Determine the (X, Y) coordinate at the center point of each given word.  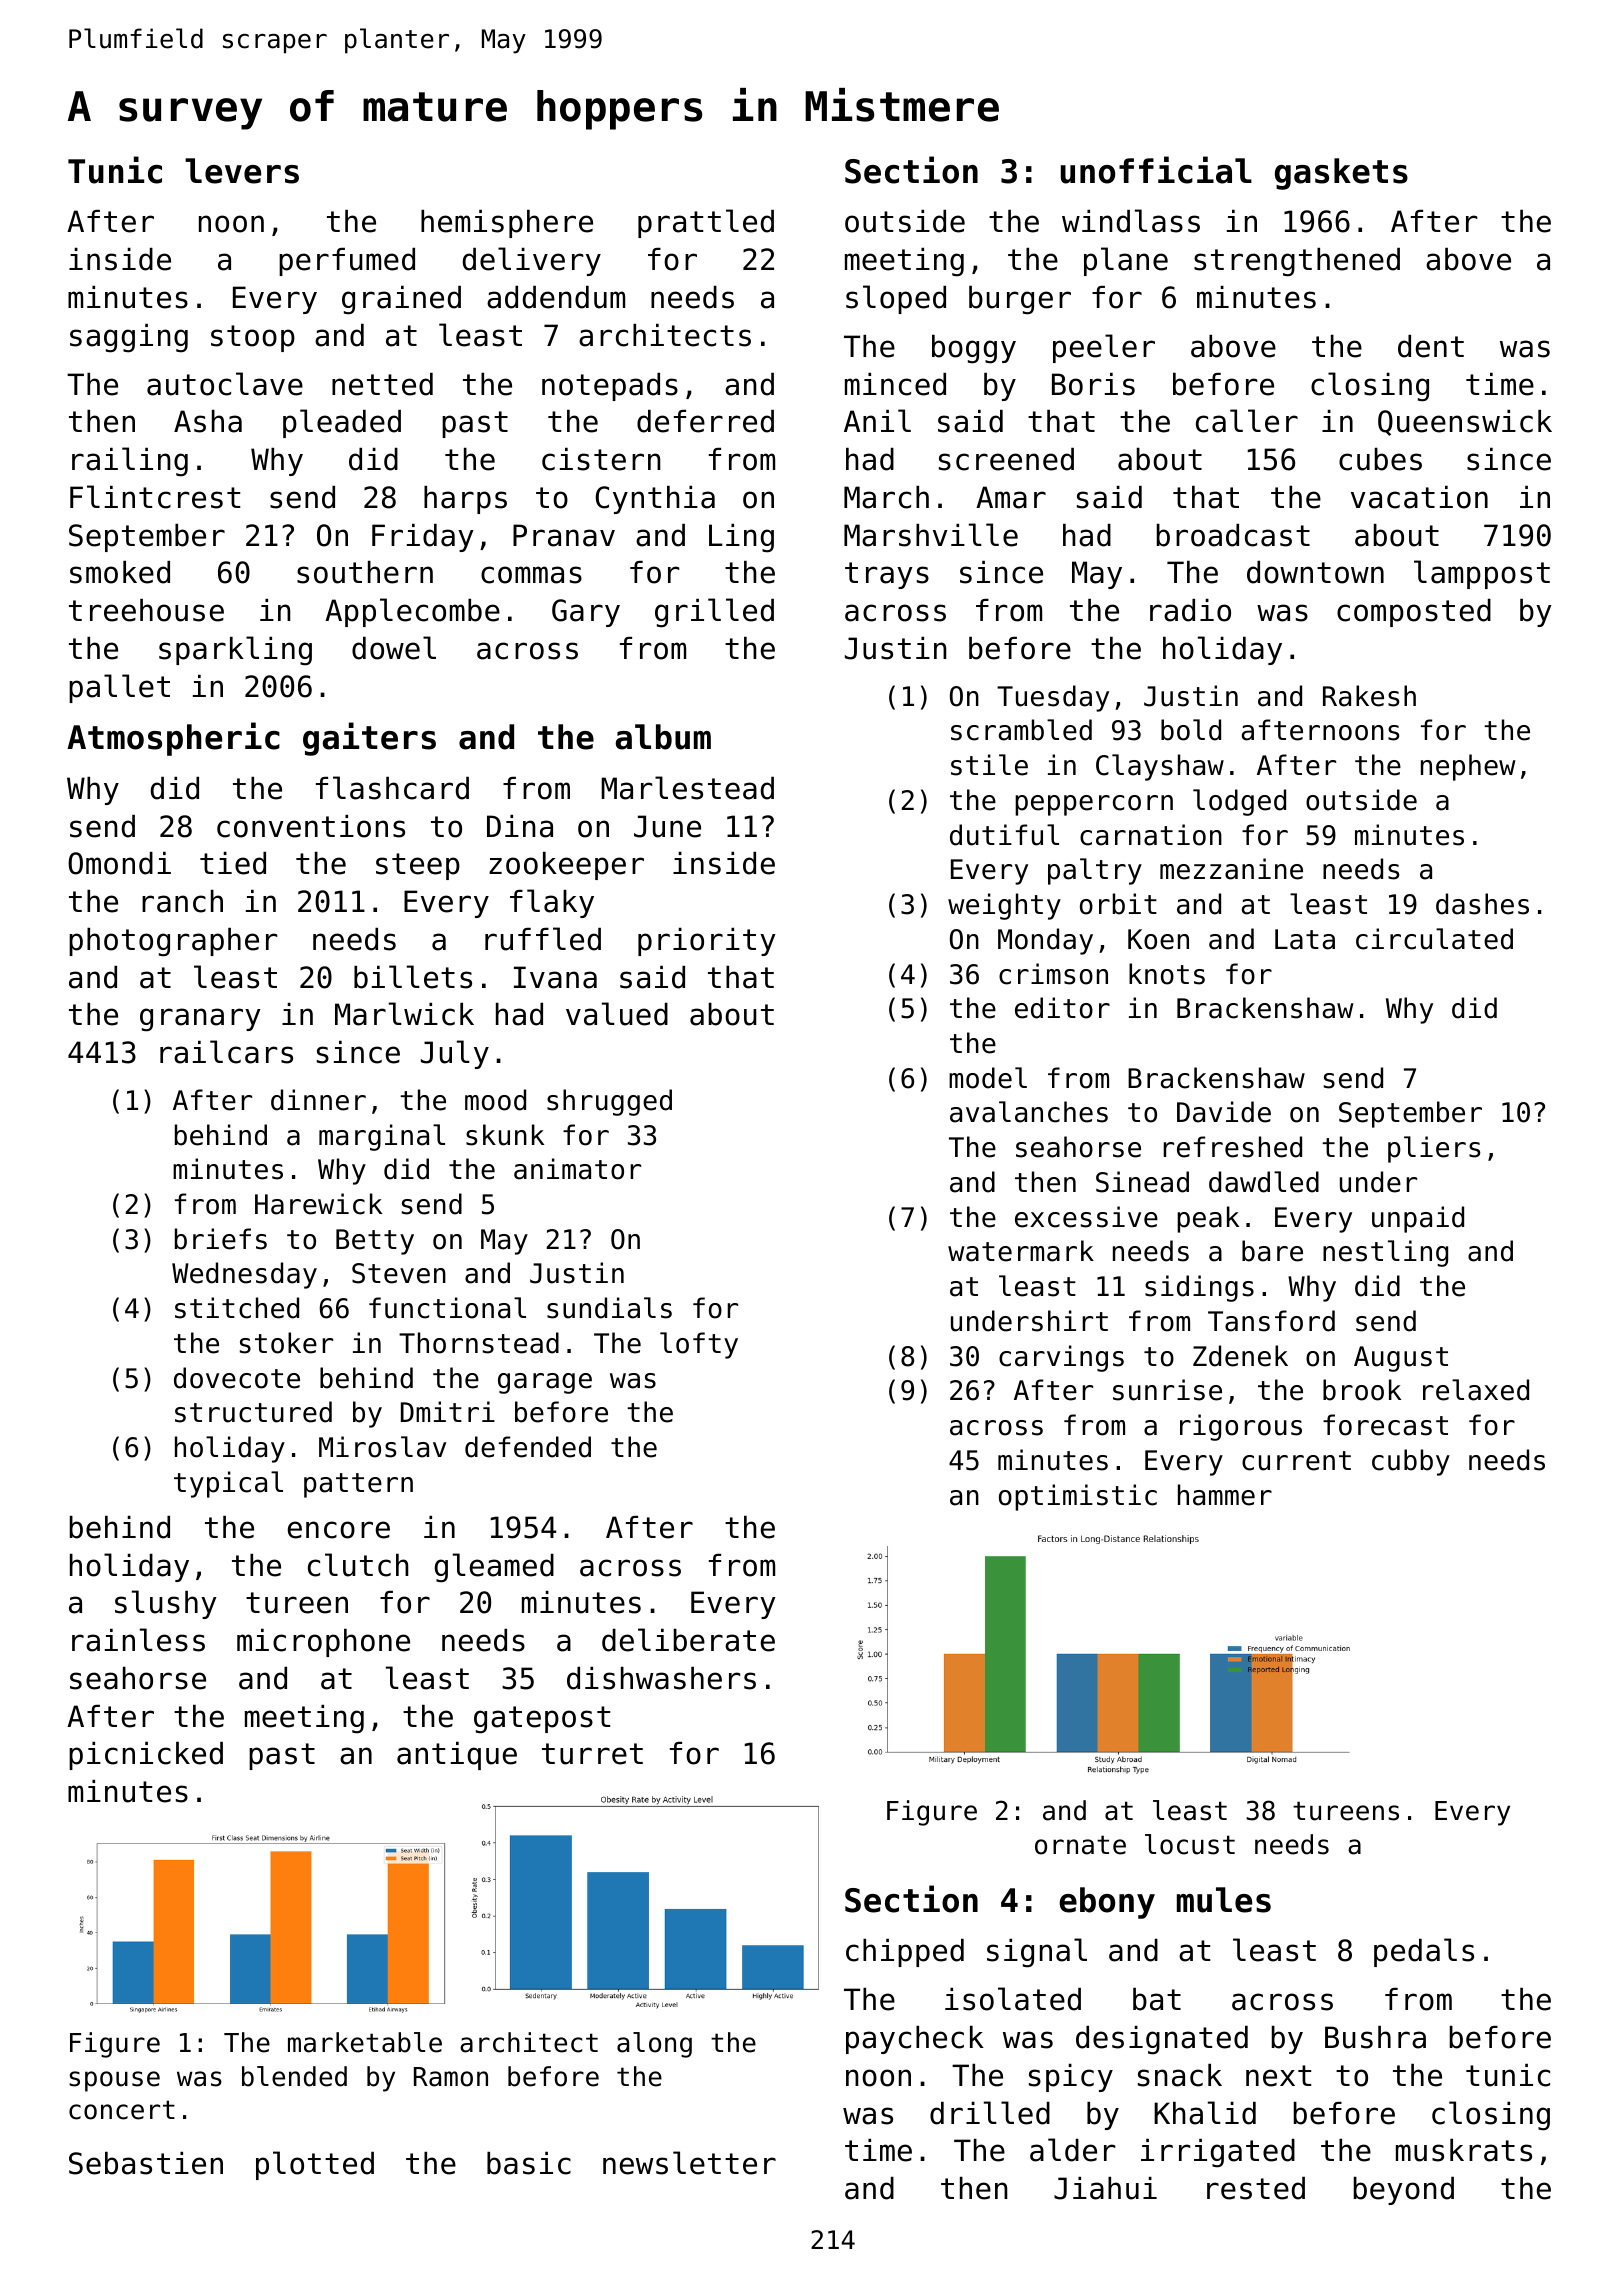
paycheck (915, 2040)
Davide (1224, 1112)
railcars (226, 1052)
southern (365, 572)
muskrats (1464, 2150)
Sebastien (146, 2163)
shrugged (609, 1102)
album (663, 737)
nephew (1468, 767)
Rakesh (1369, 696)
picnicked (146, 1756)
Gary (586, 613)
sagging (129, 338)
